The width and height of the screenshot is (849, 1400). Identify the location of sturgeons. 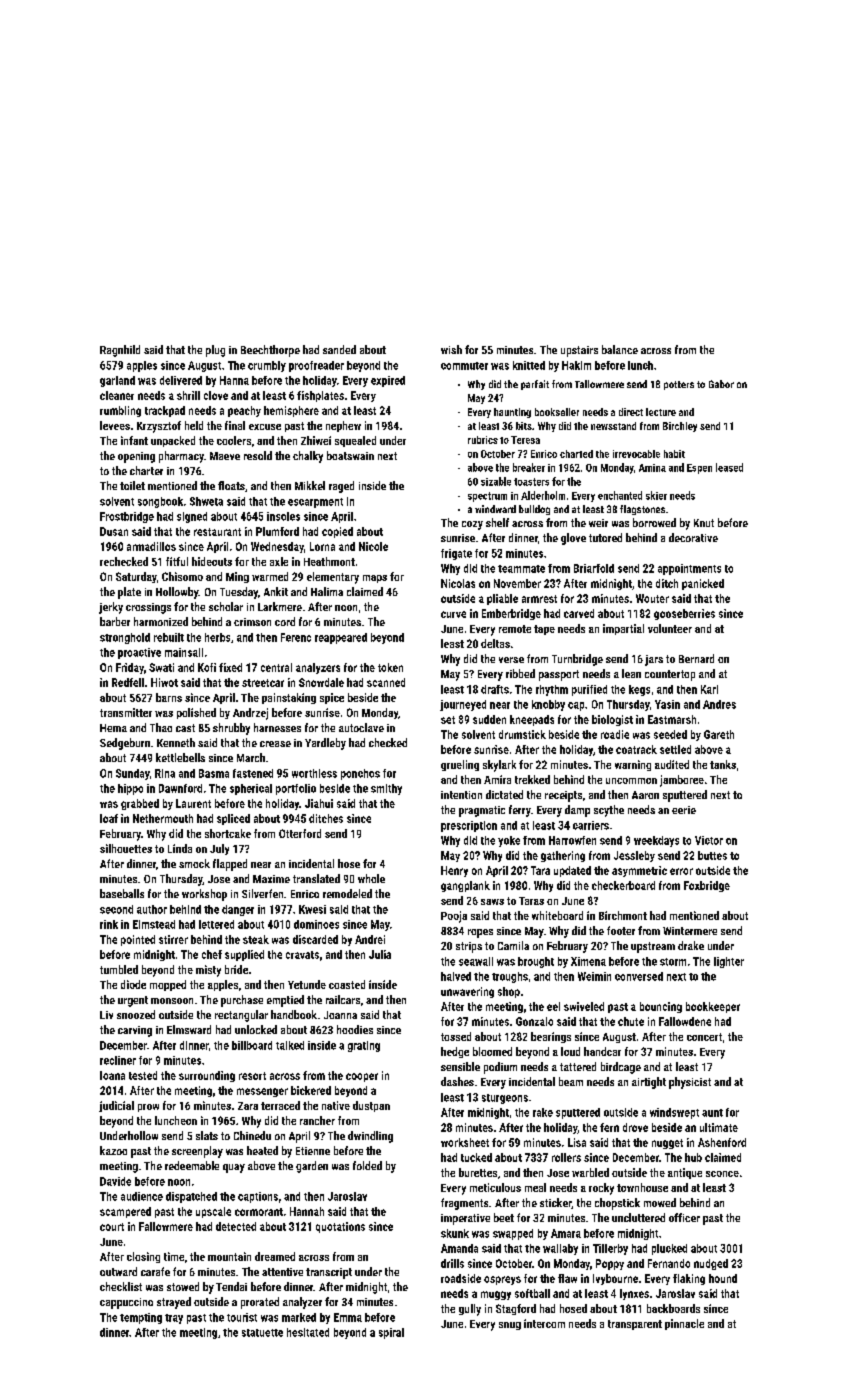
(505, 1099).
